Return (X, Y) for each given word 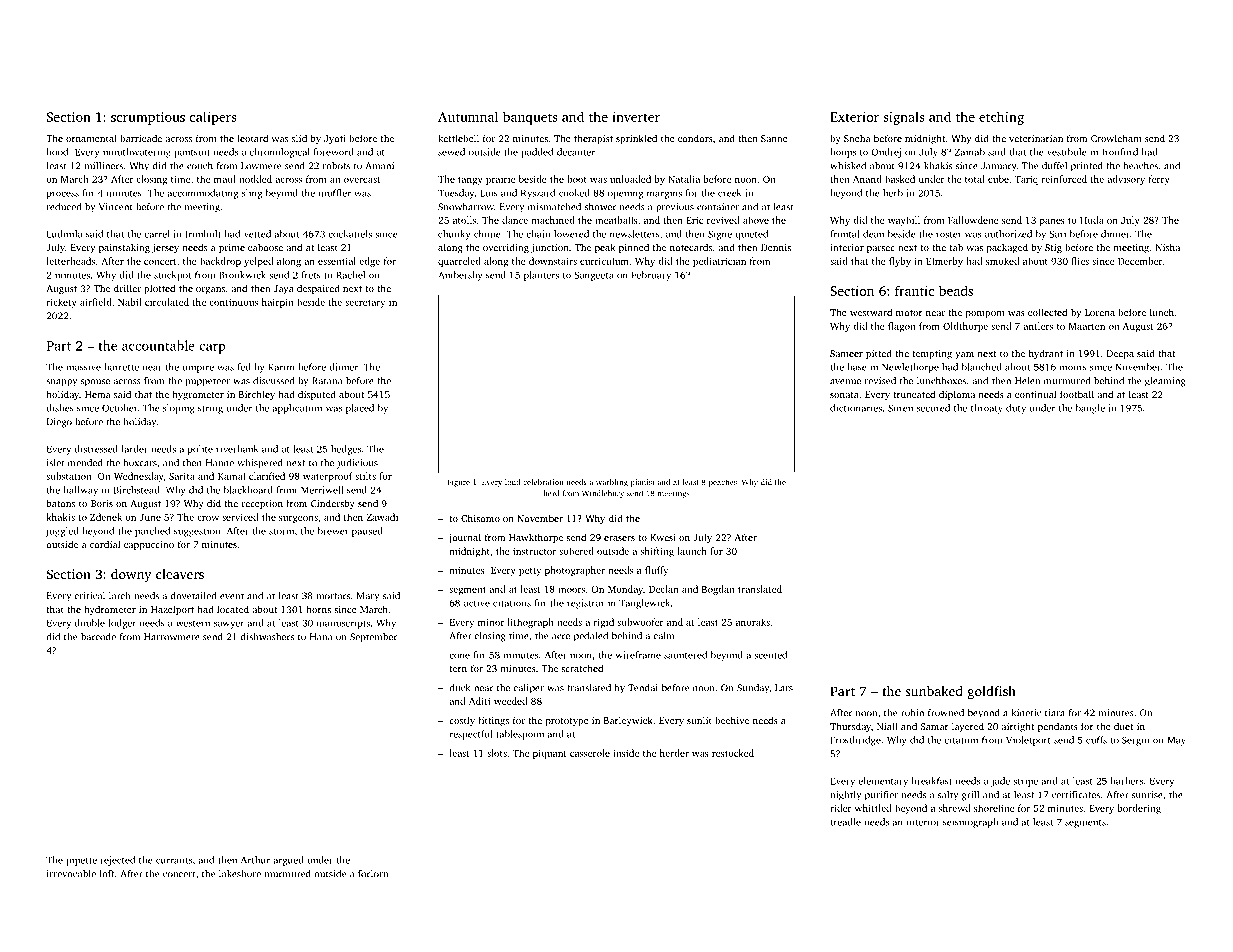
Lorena (1100, 312)
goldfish (992, 692)
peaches (723, 483)
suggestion (197, 532)
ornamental (91, 138)
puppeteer (207, 382)
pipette (81, 861)
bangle (1090, 409)
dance (515, 220)
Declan (664, 589)
